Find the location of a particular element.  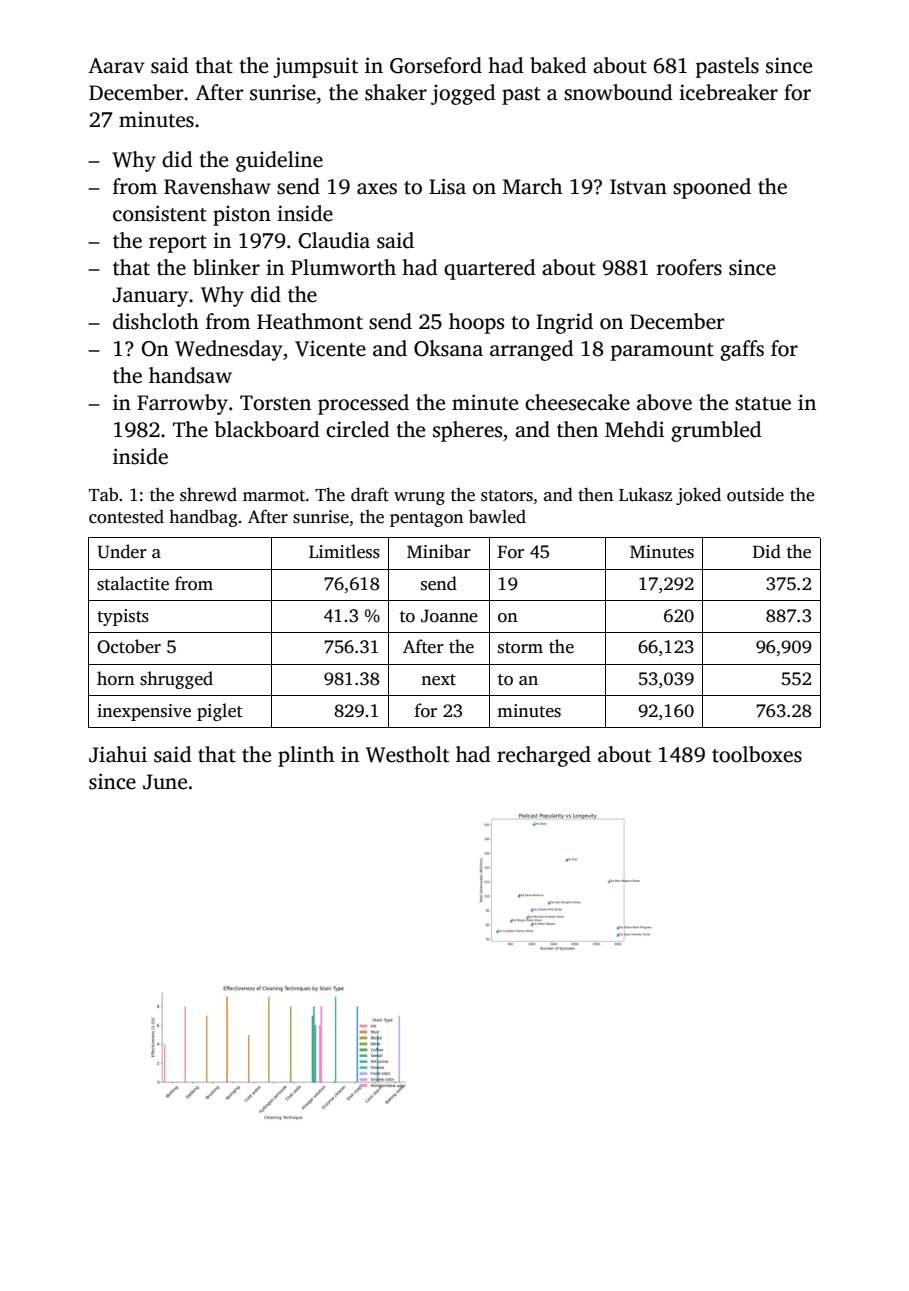

spheres is located at coordinates (467, 431).
